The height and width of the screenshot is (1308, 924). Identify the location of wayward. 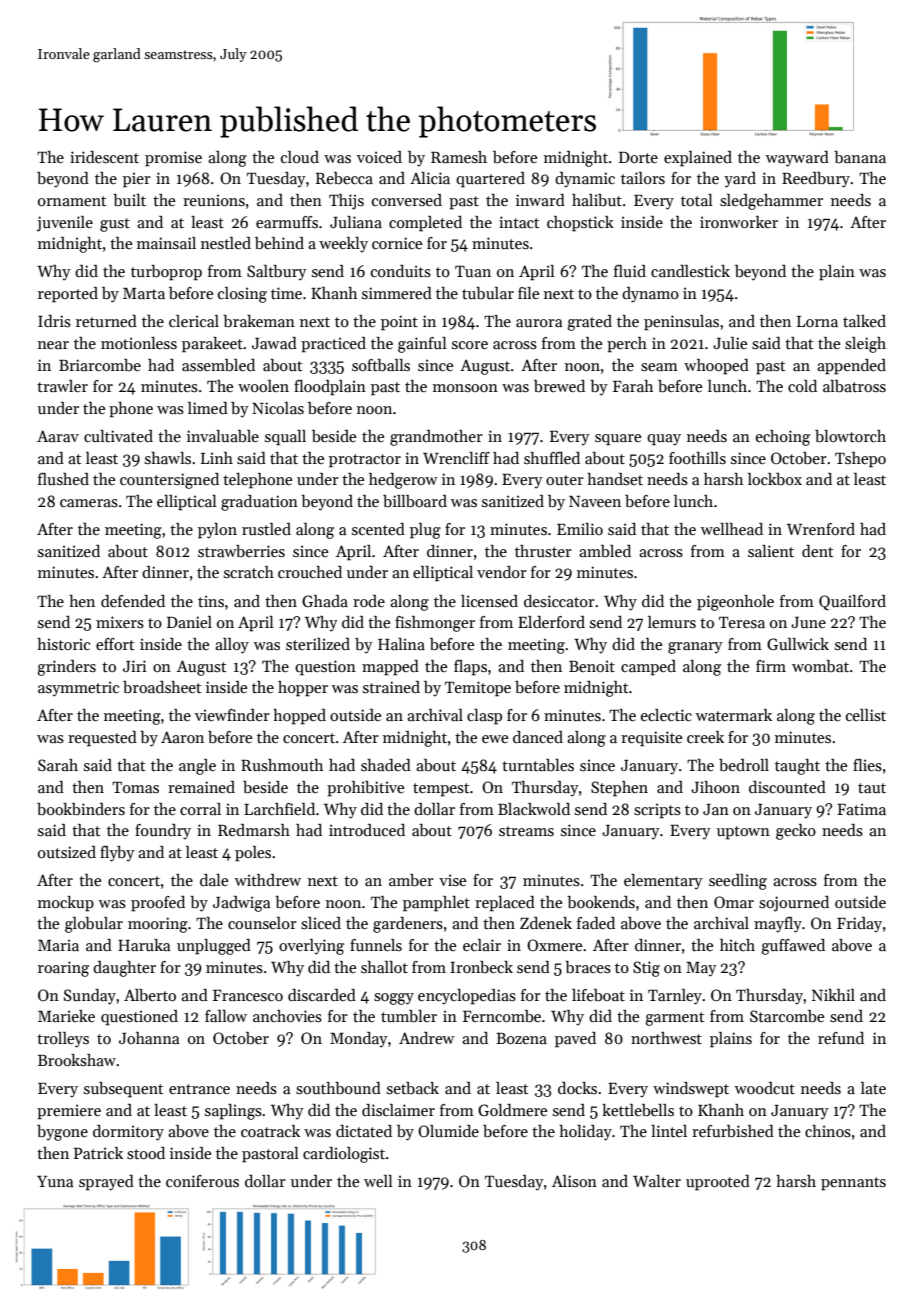
(797, 159).
